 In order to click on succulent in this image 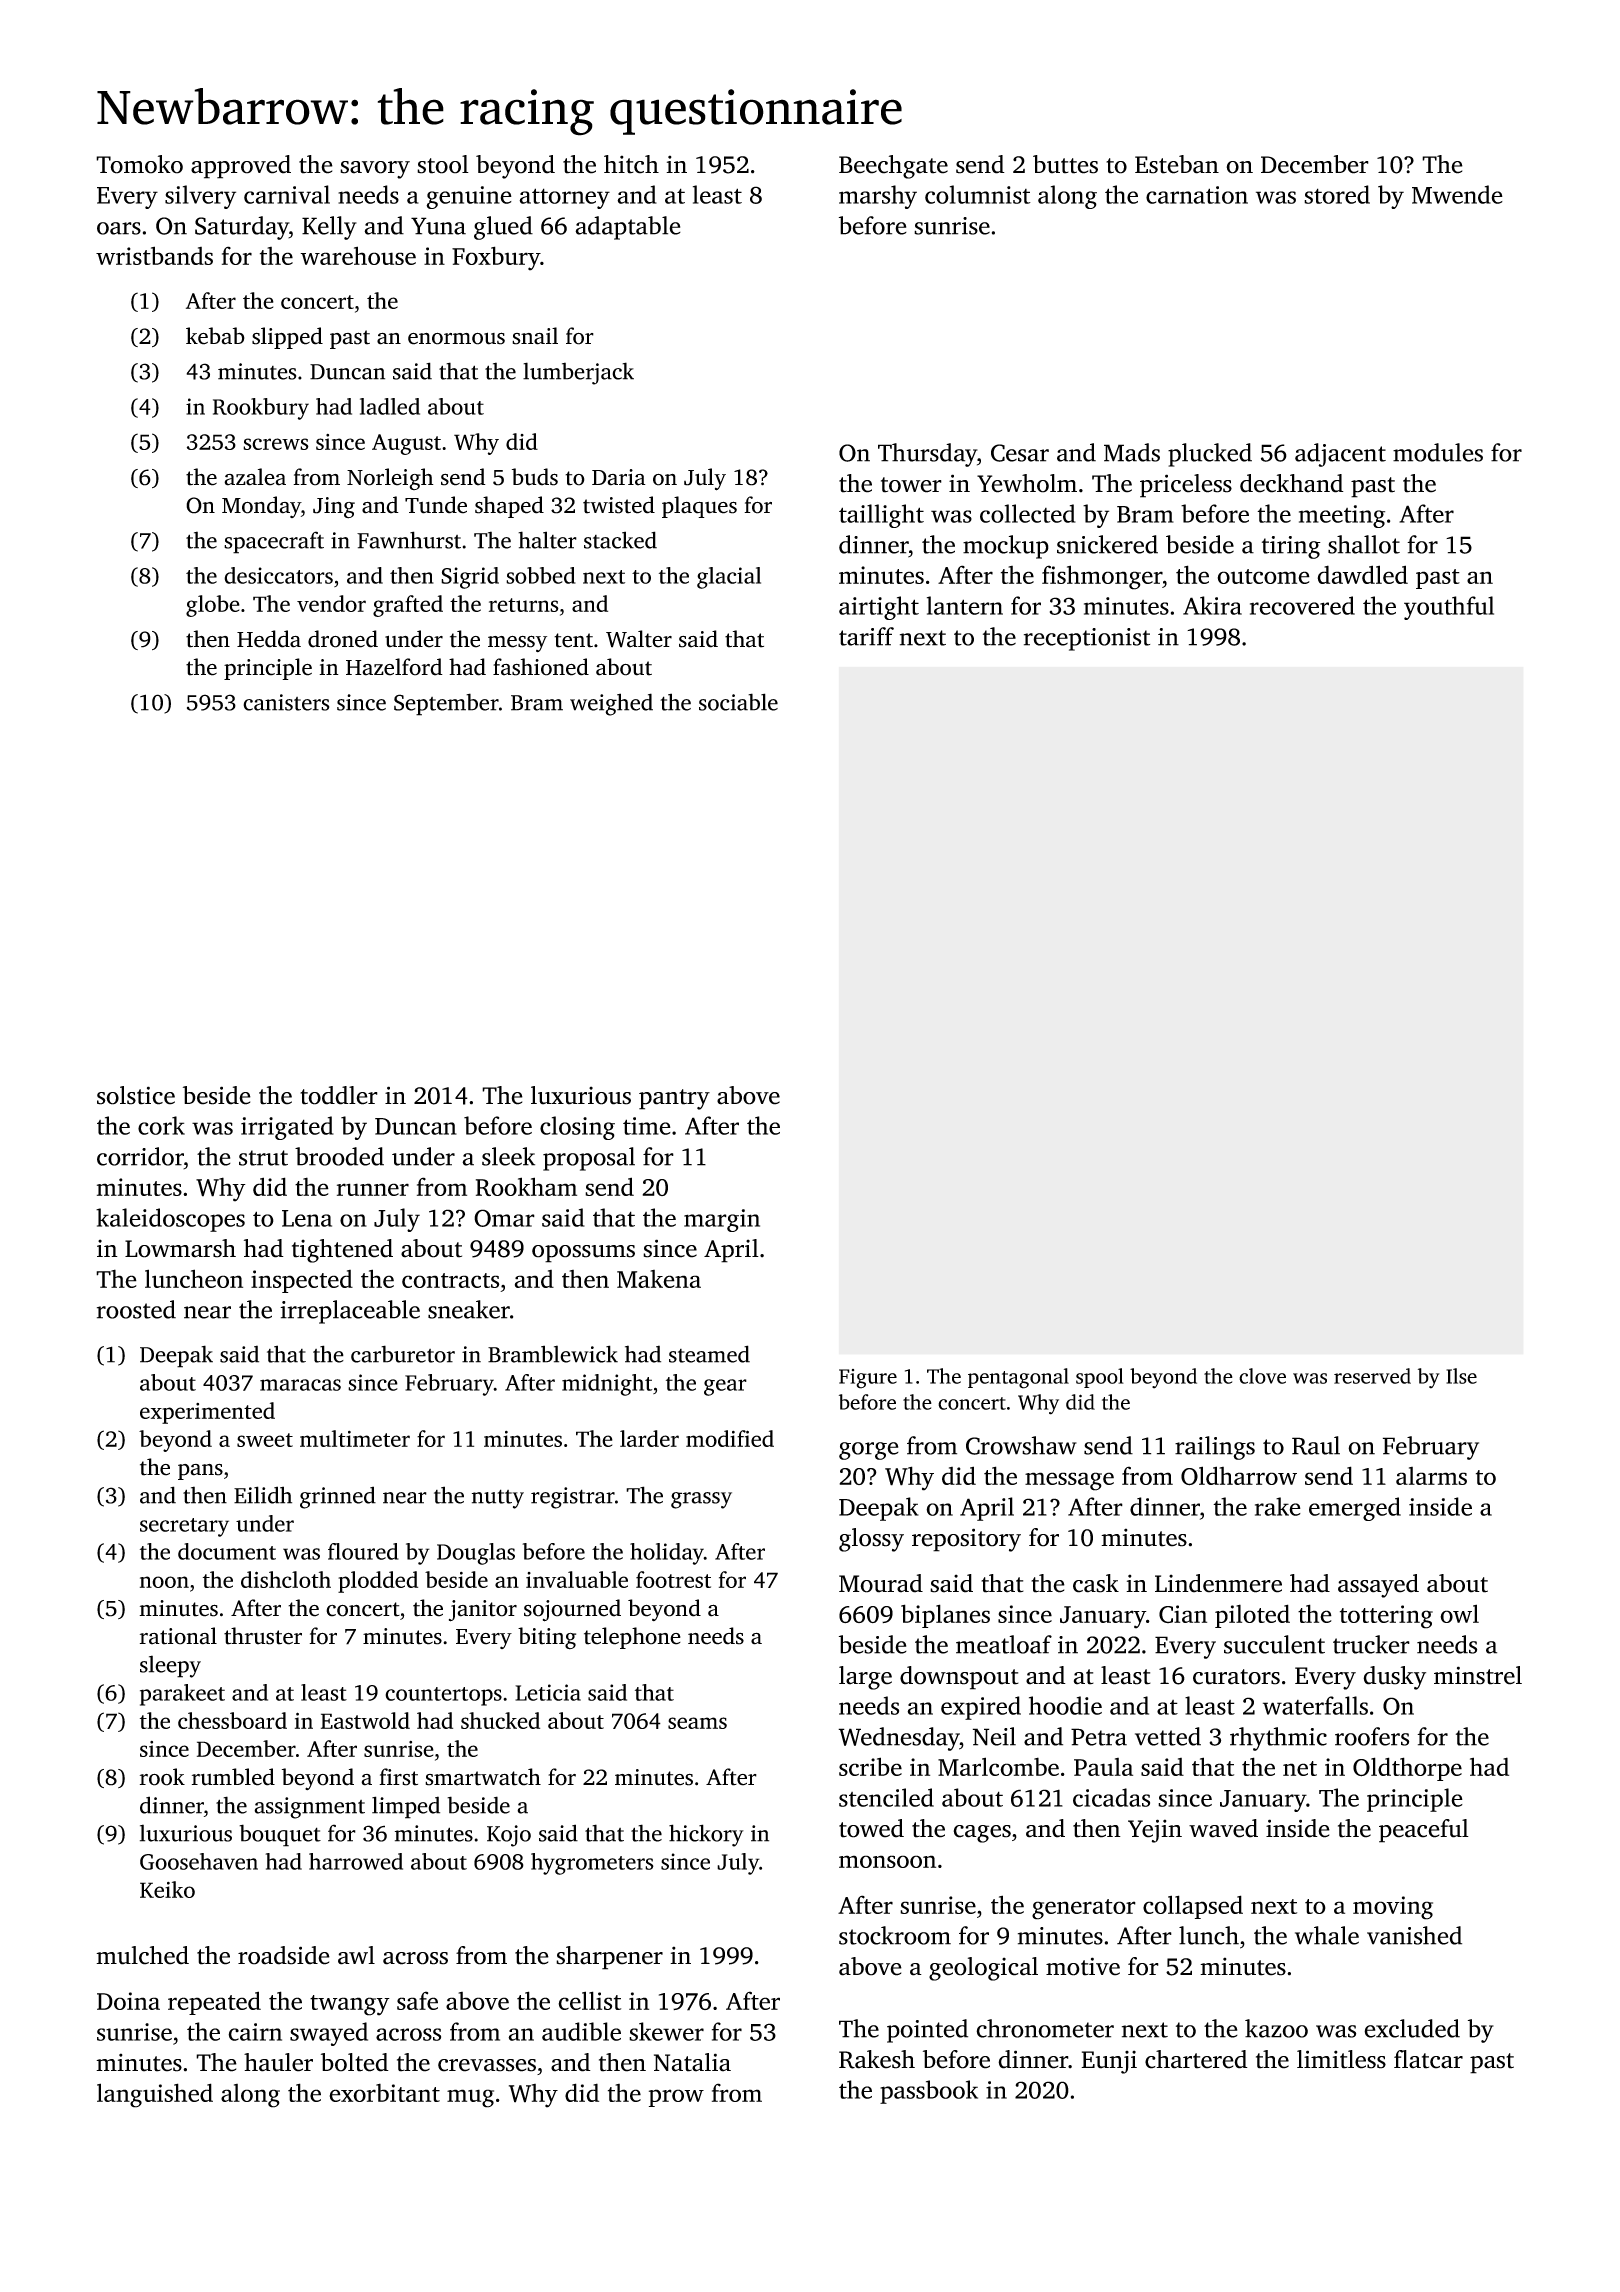, I will do `click(1274, 1644)`.
